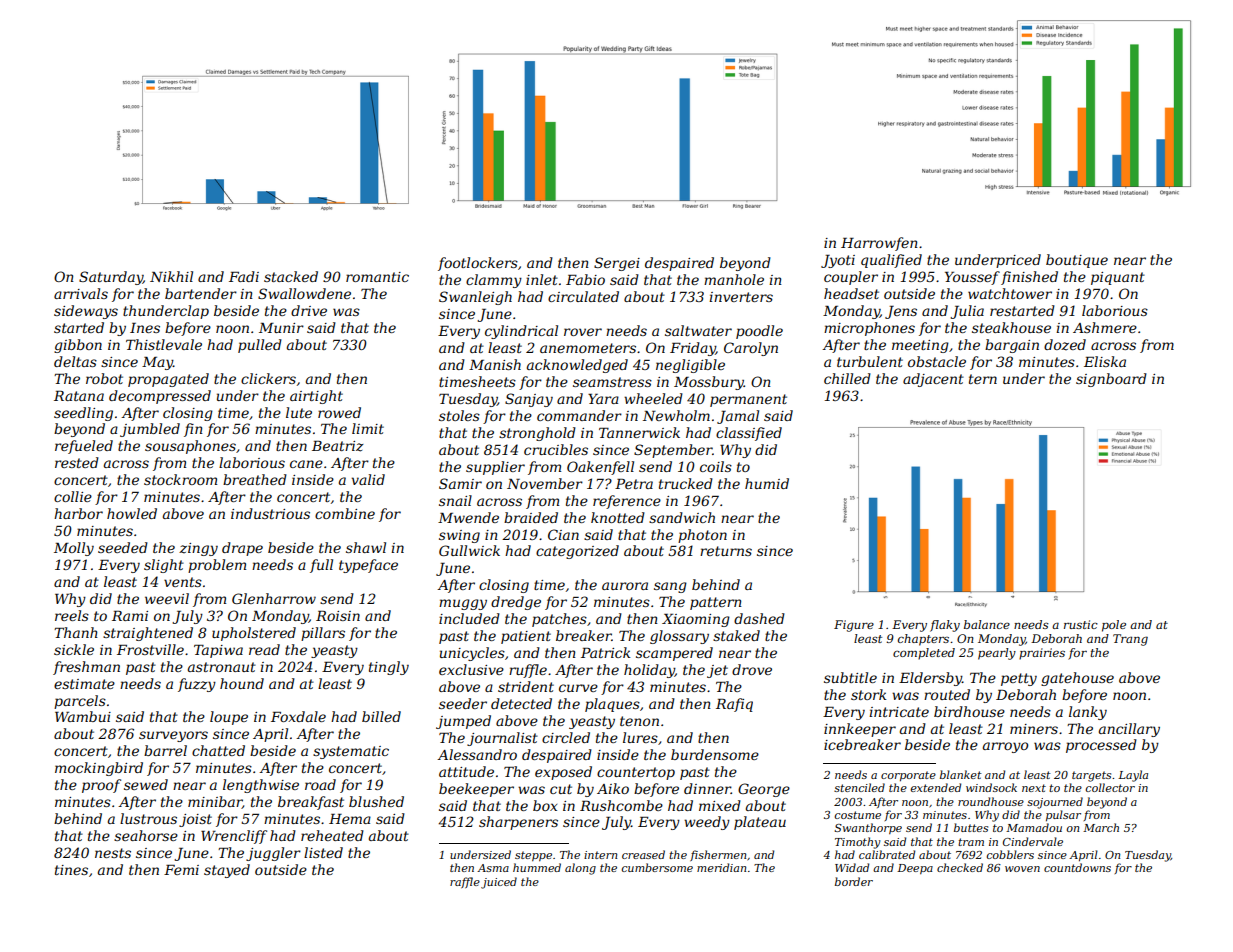 The height and width of the screenshot is (952, 1233). I want to click on reheated, so click(332, 835).
